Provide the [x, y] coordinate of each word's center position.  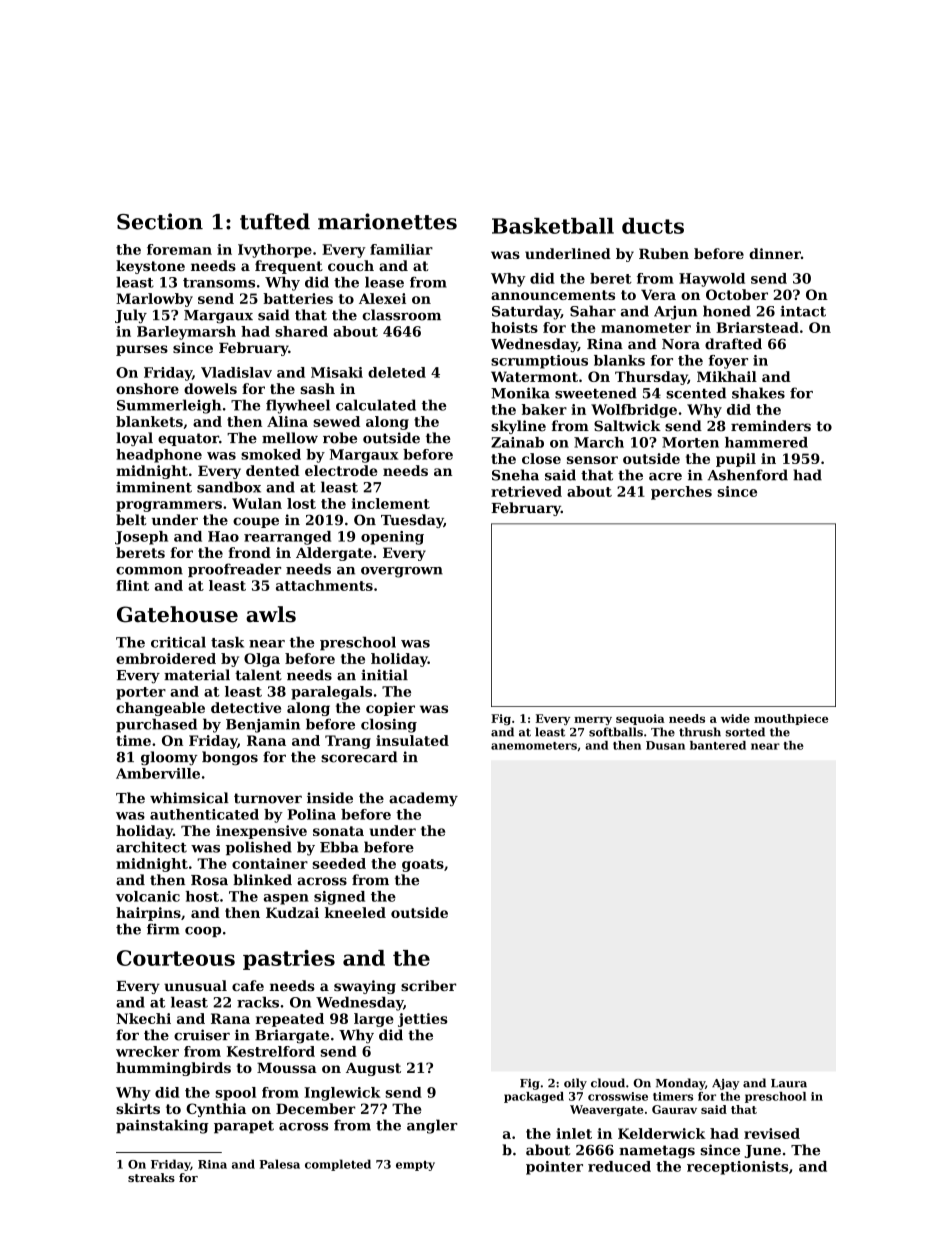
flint [132, 585]
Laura [789, 1083]
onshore [147, 388]
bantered [718, 745]
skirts [138, 1108]
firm [163, 929]
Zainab [517, 442]
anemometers [534, 746]
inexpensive [261, 832]
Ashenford [748, 475]
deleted [397, 372]
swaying [365, 987]
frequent [289, 267]
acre [665, 477]
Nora [681, 344]
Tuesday [412, 521]
